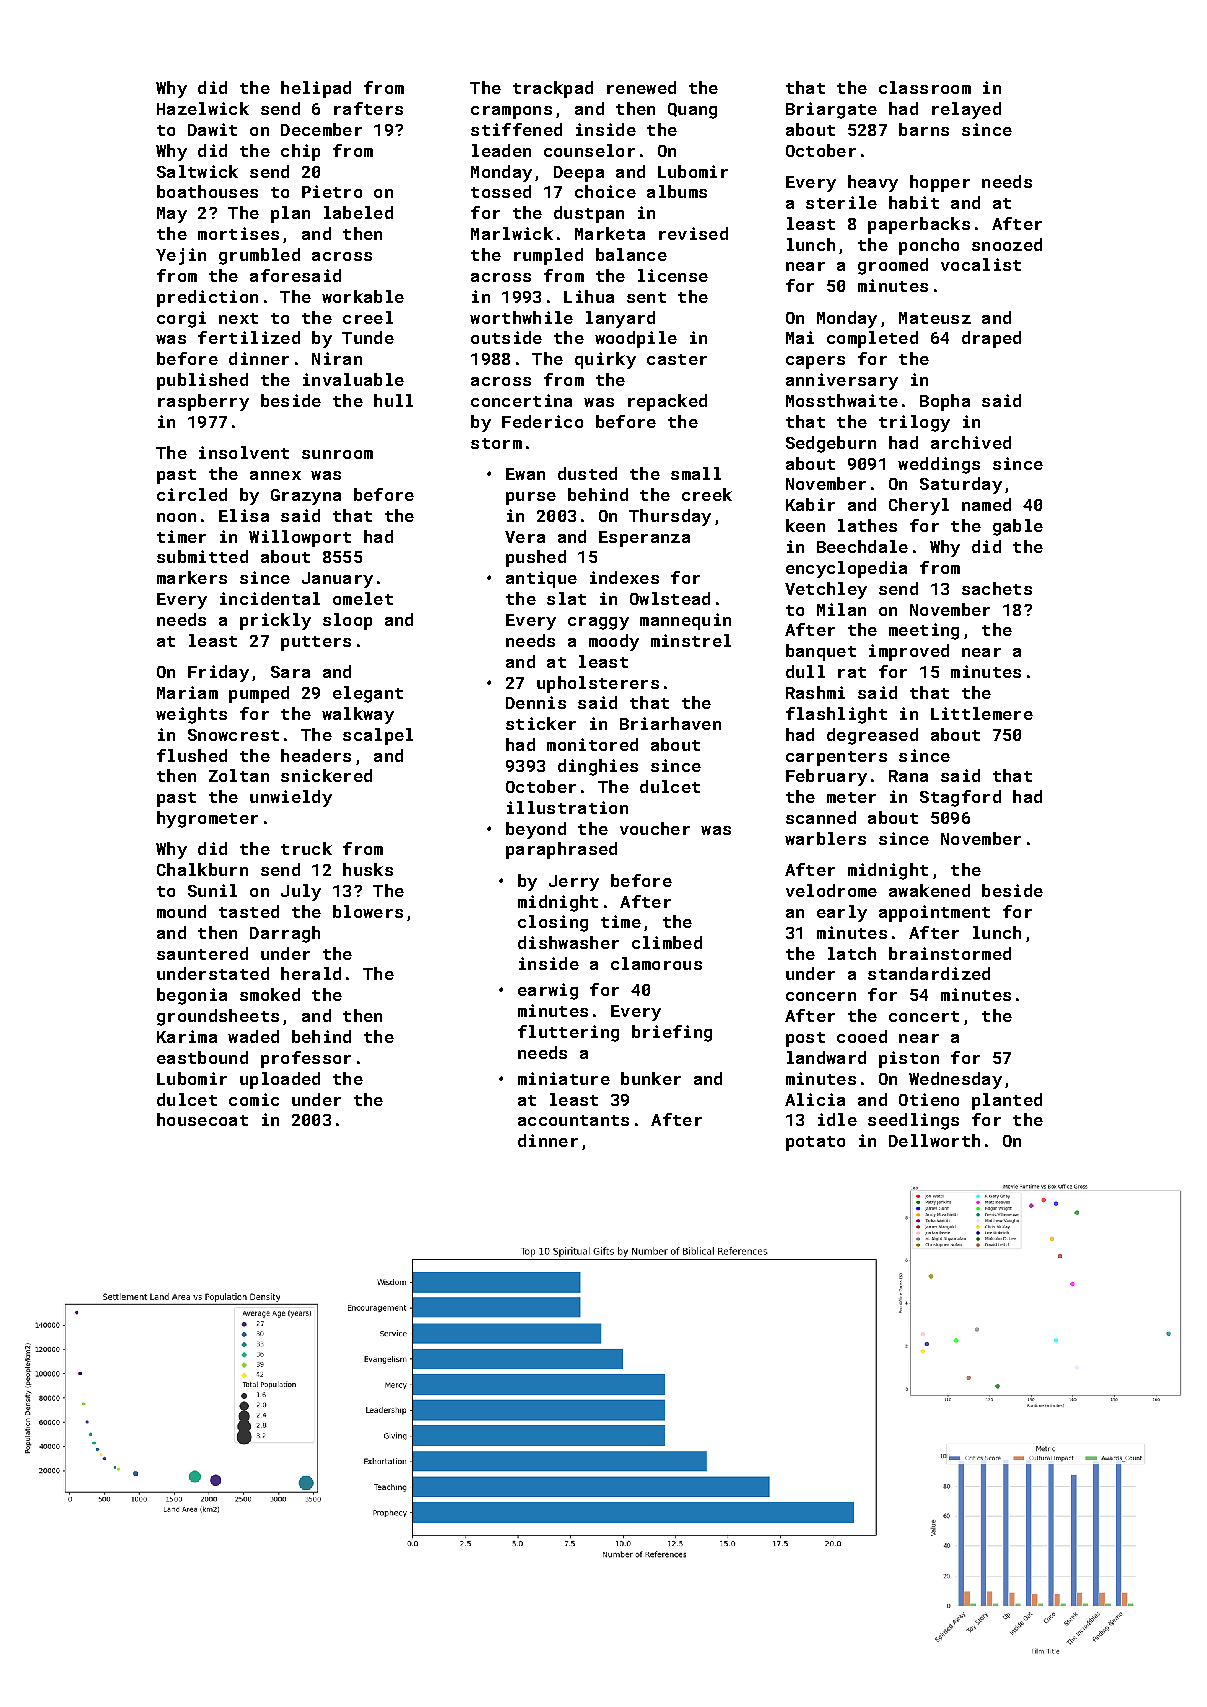 Image resolution: width=1207 pixels, height=1707 pixels. What do you see at coordinates (553, 89) in the screenshot?
I see `trackpad` at bounding box center [553, 89].
